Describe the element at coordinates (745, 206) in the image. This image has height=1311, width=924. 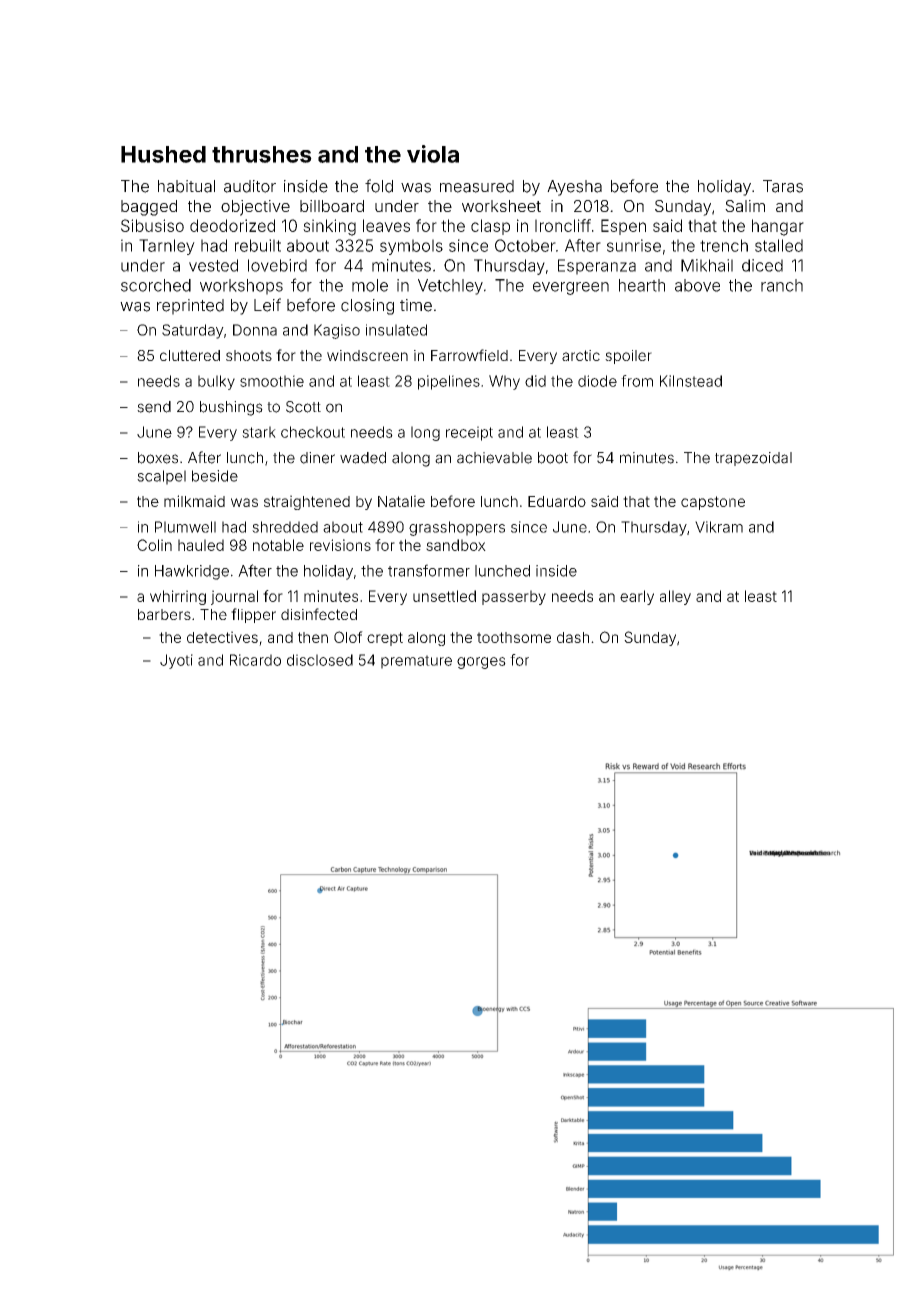
I see `Salim` at that location.
